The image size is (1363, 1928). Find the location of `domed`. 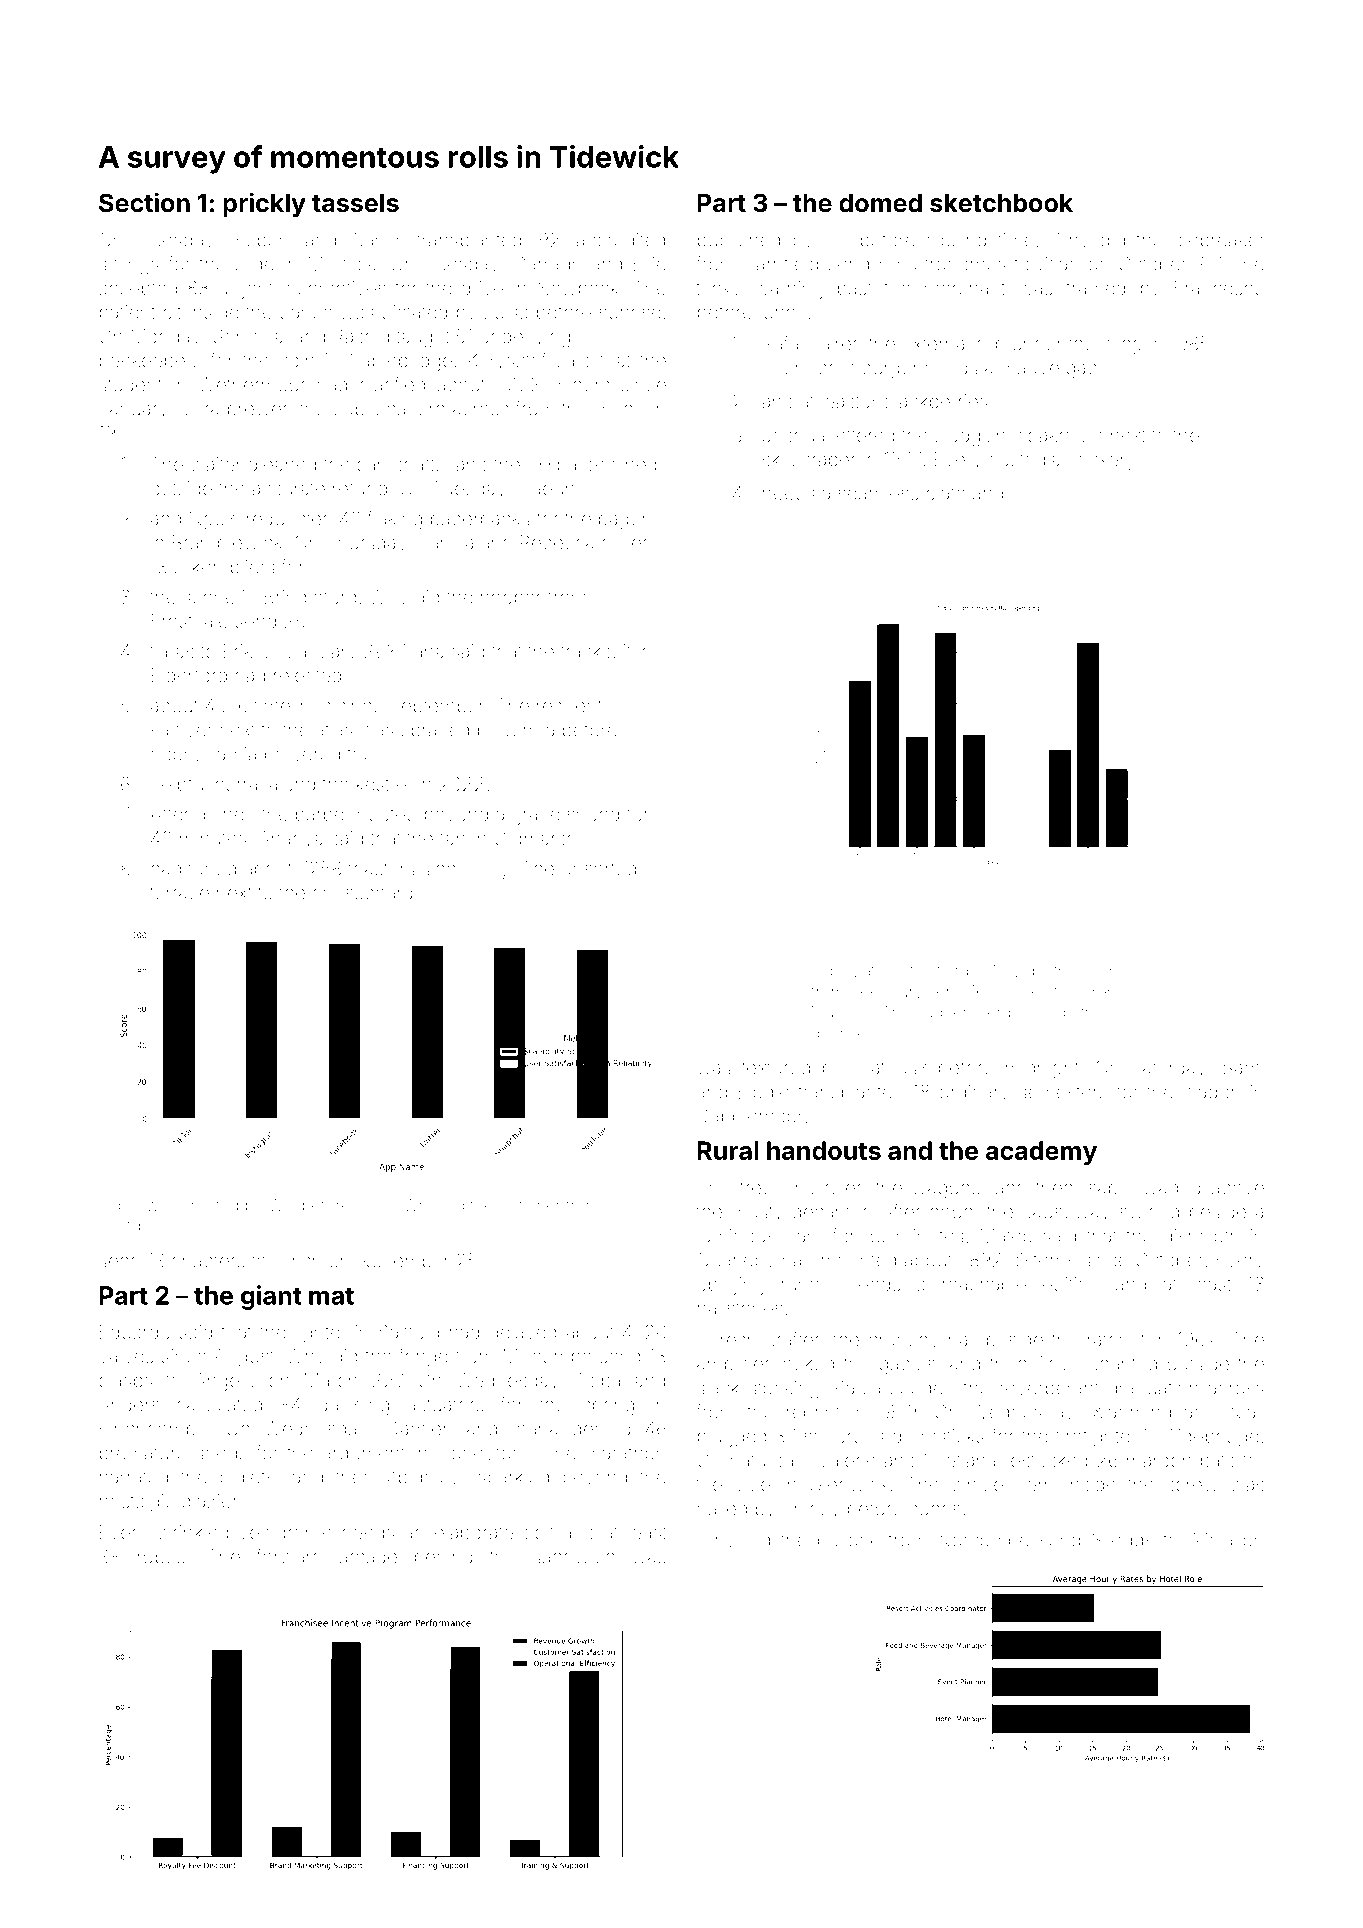

domed is located at coordinates (880, 203).
